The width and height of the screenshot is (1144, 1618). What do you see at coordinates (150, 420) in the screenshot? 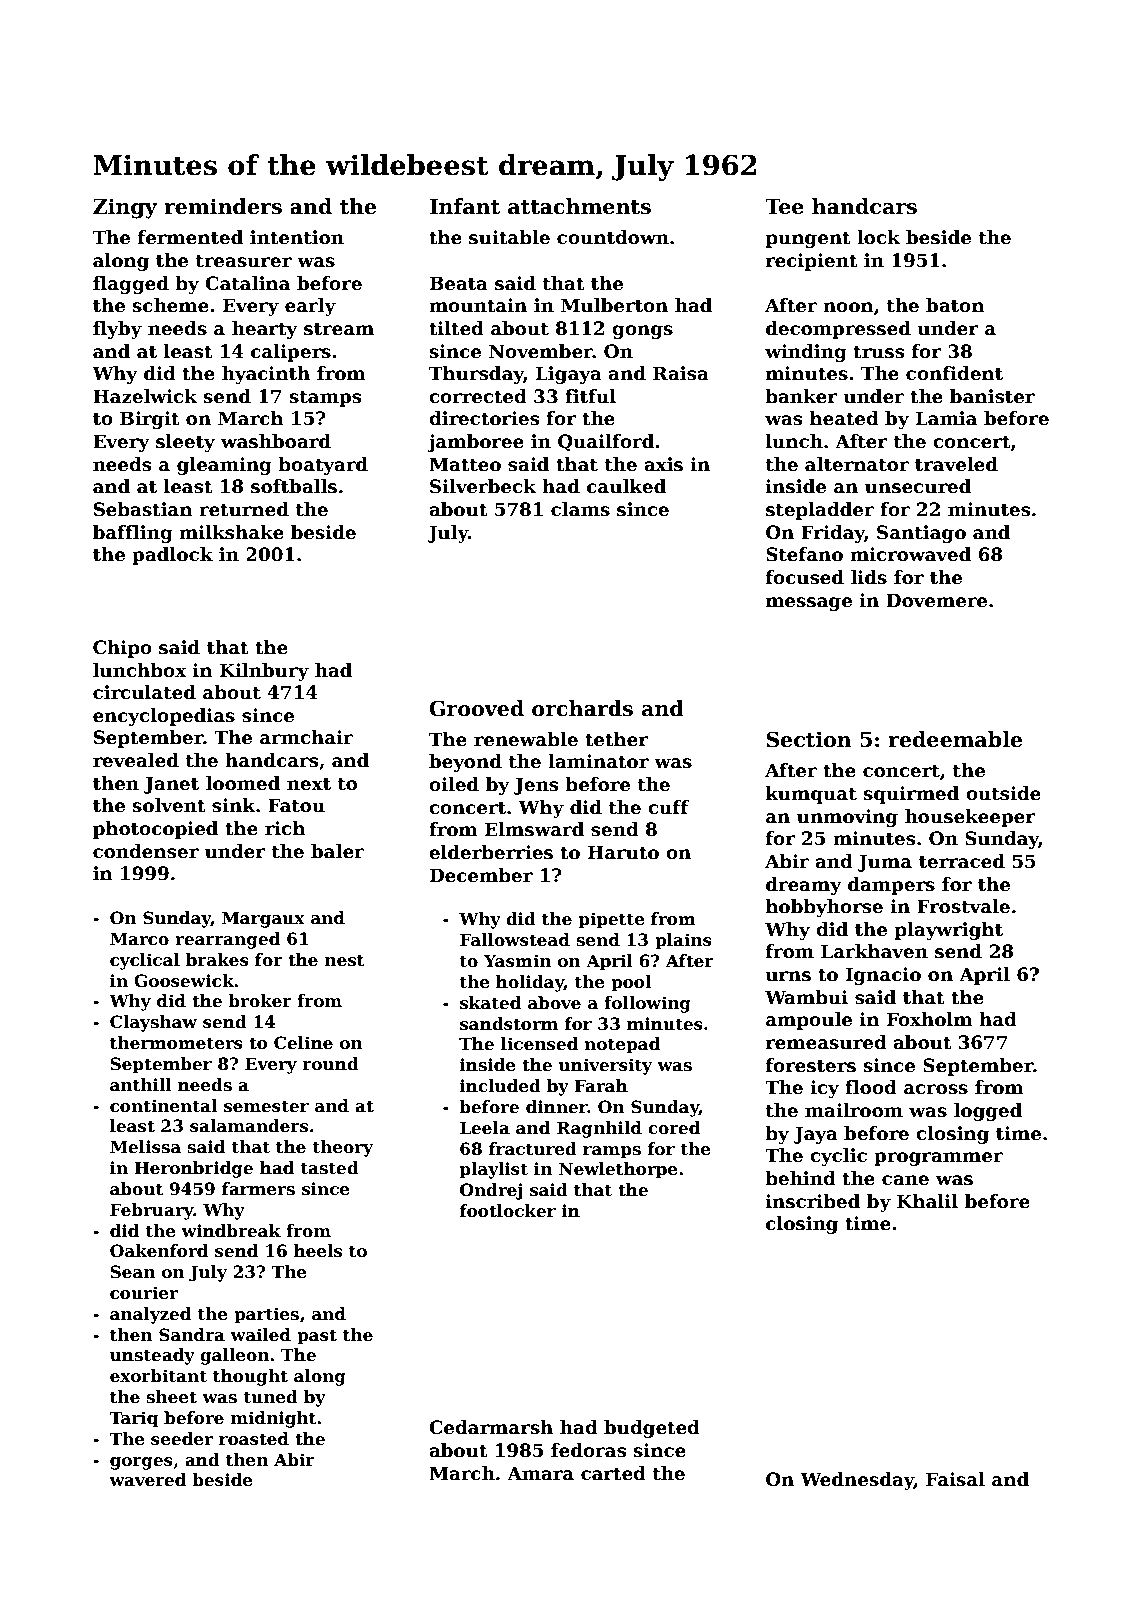
I see `Birgit` at bounding box center [150, 420].
